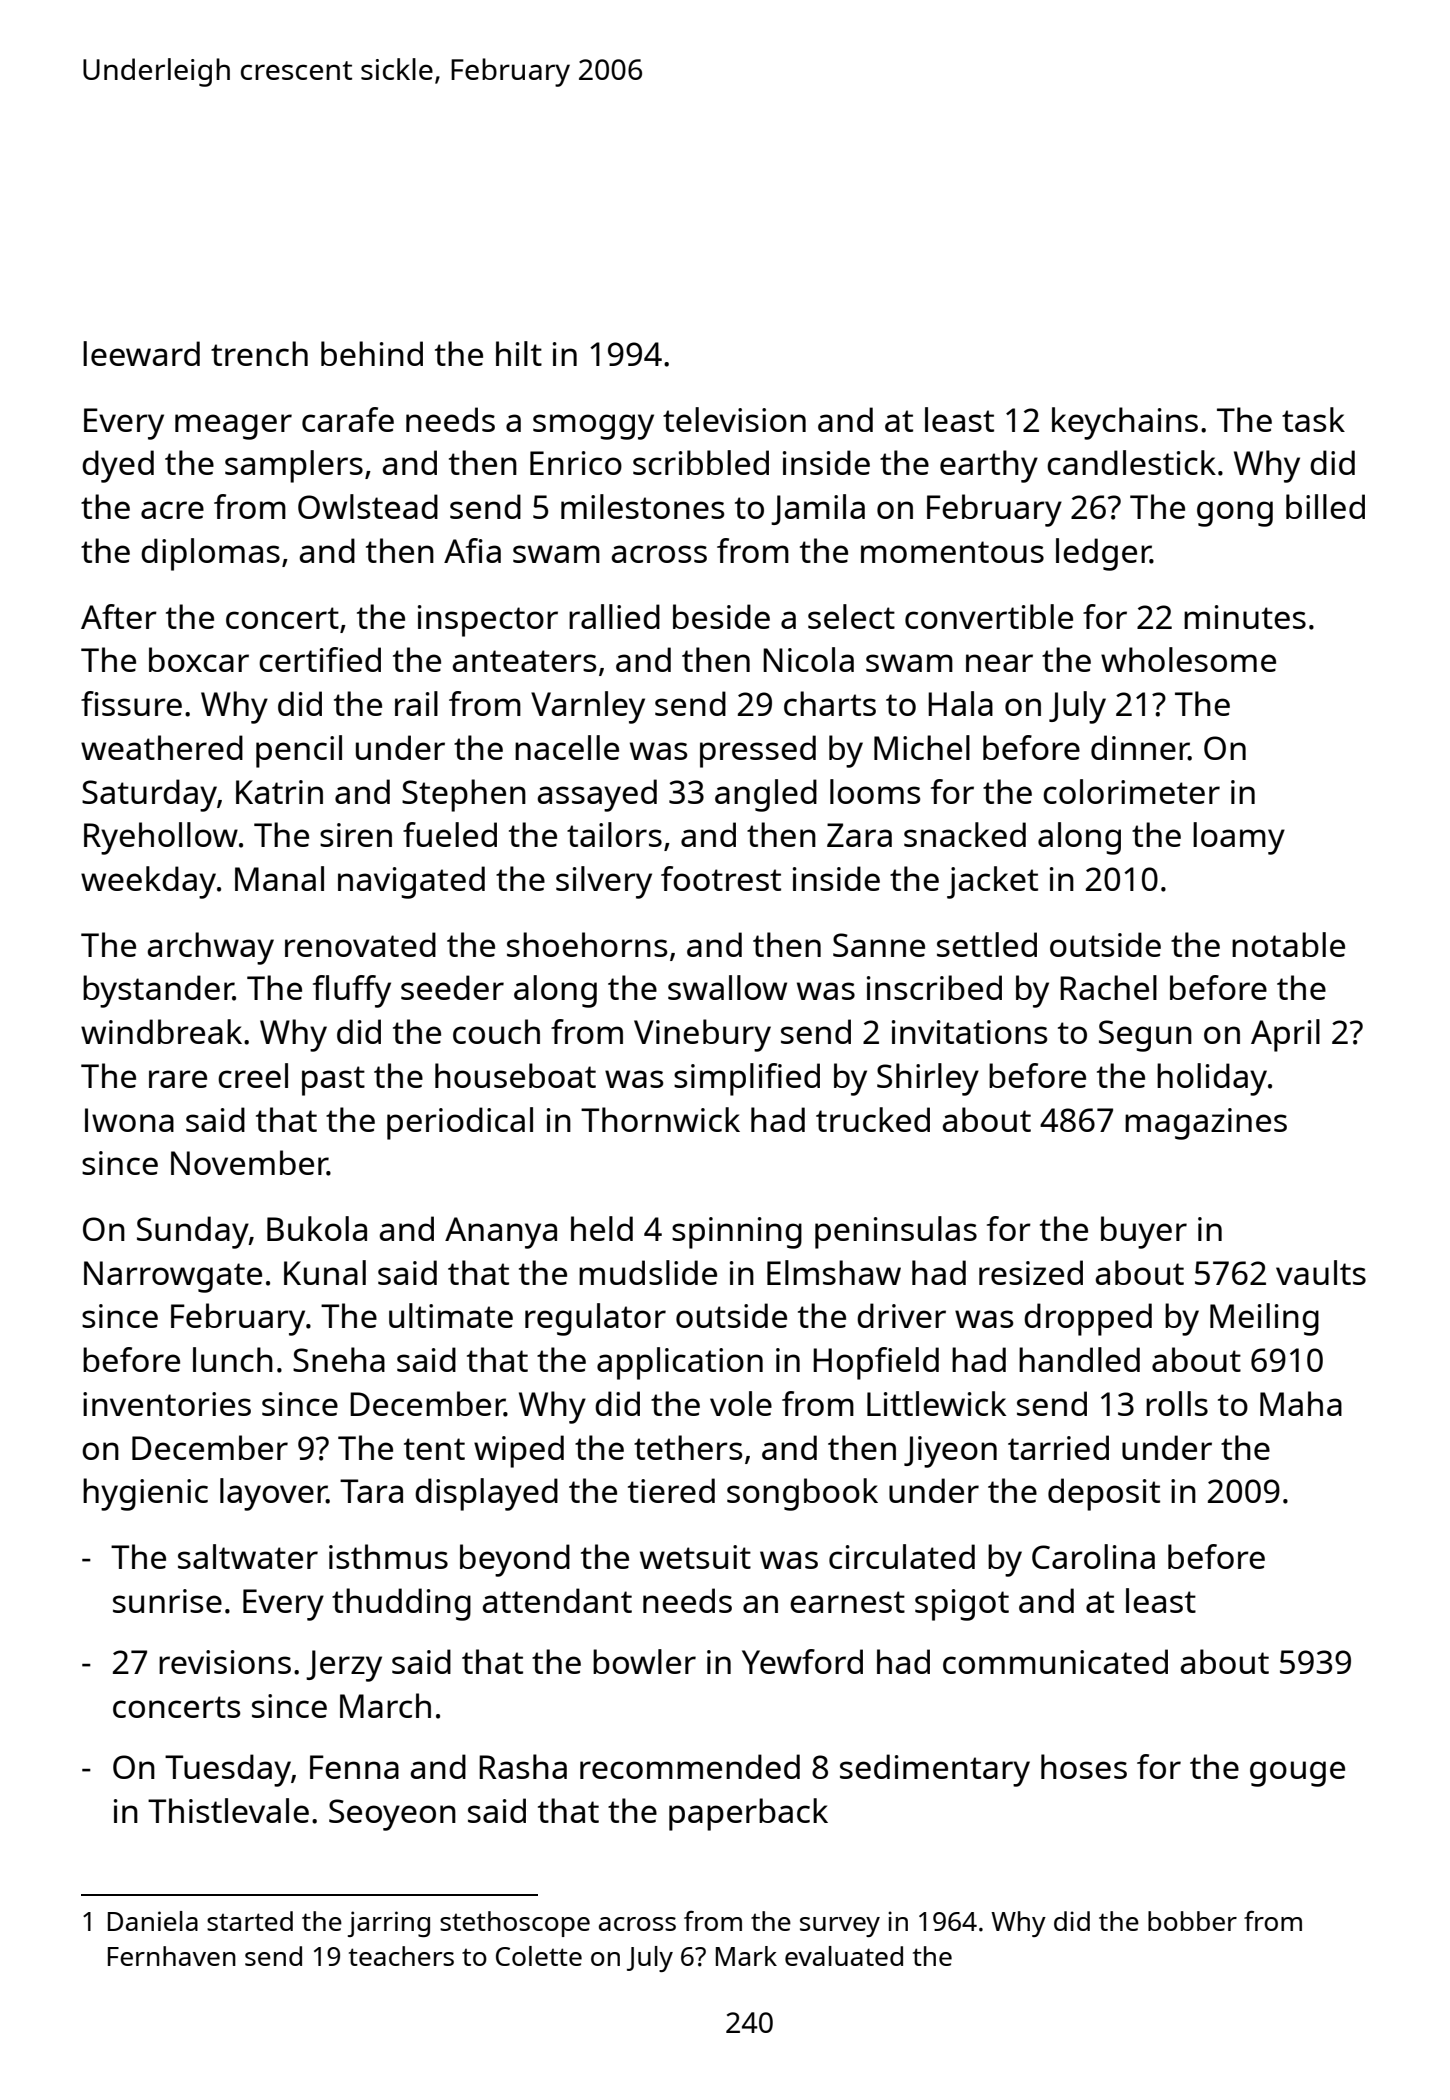  Describe the element at coordinates (1125, 423) in the screenshot. I see `keychains` at that location.
